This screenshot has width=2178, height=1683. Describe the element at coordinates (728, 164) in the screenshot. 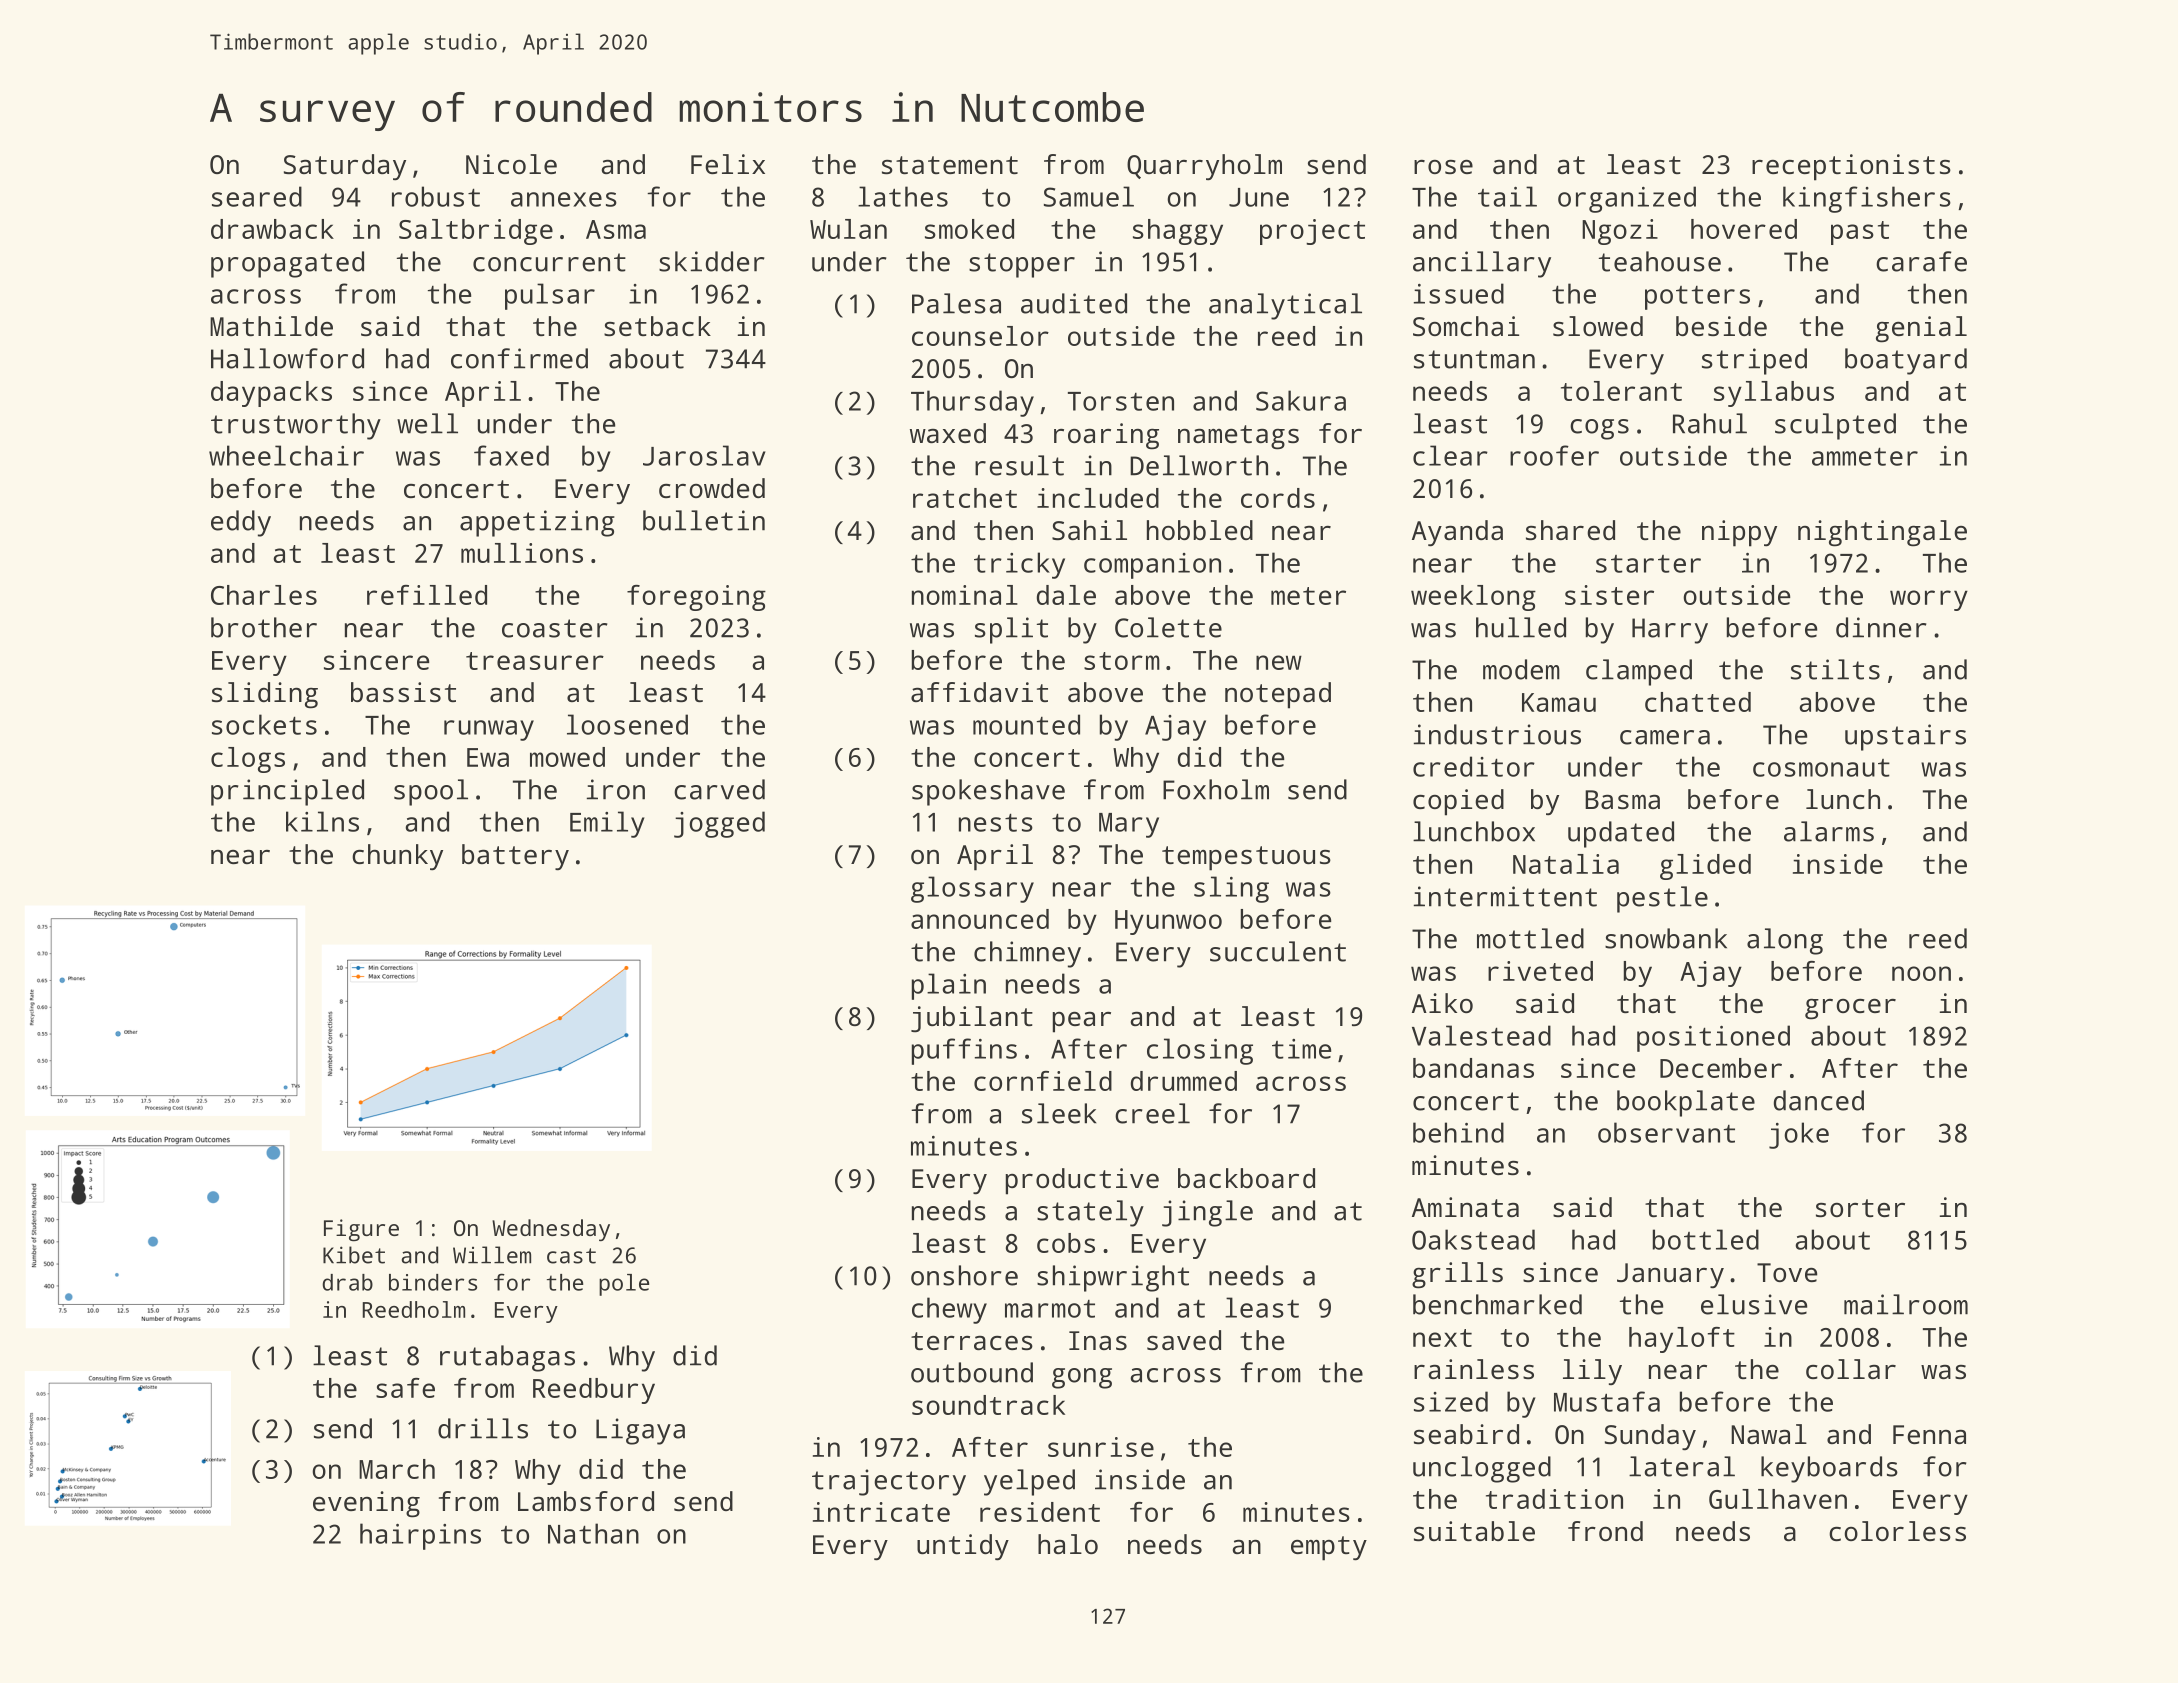

I see `Felix` at that location.
